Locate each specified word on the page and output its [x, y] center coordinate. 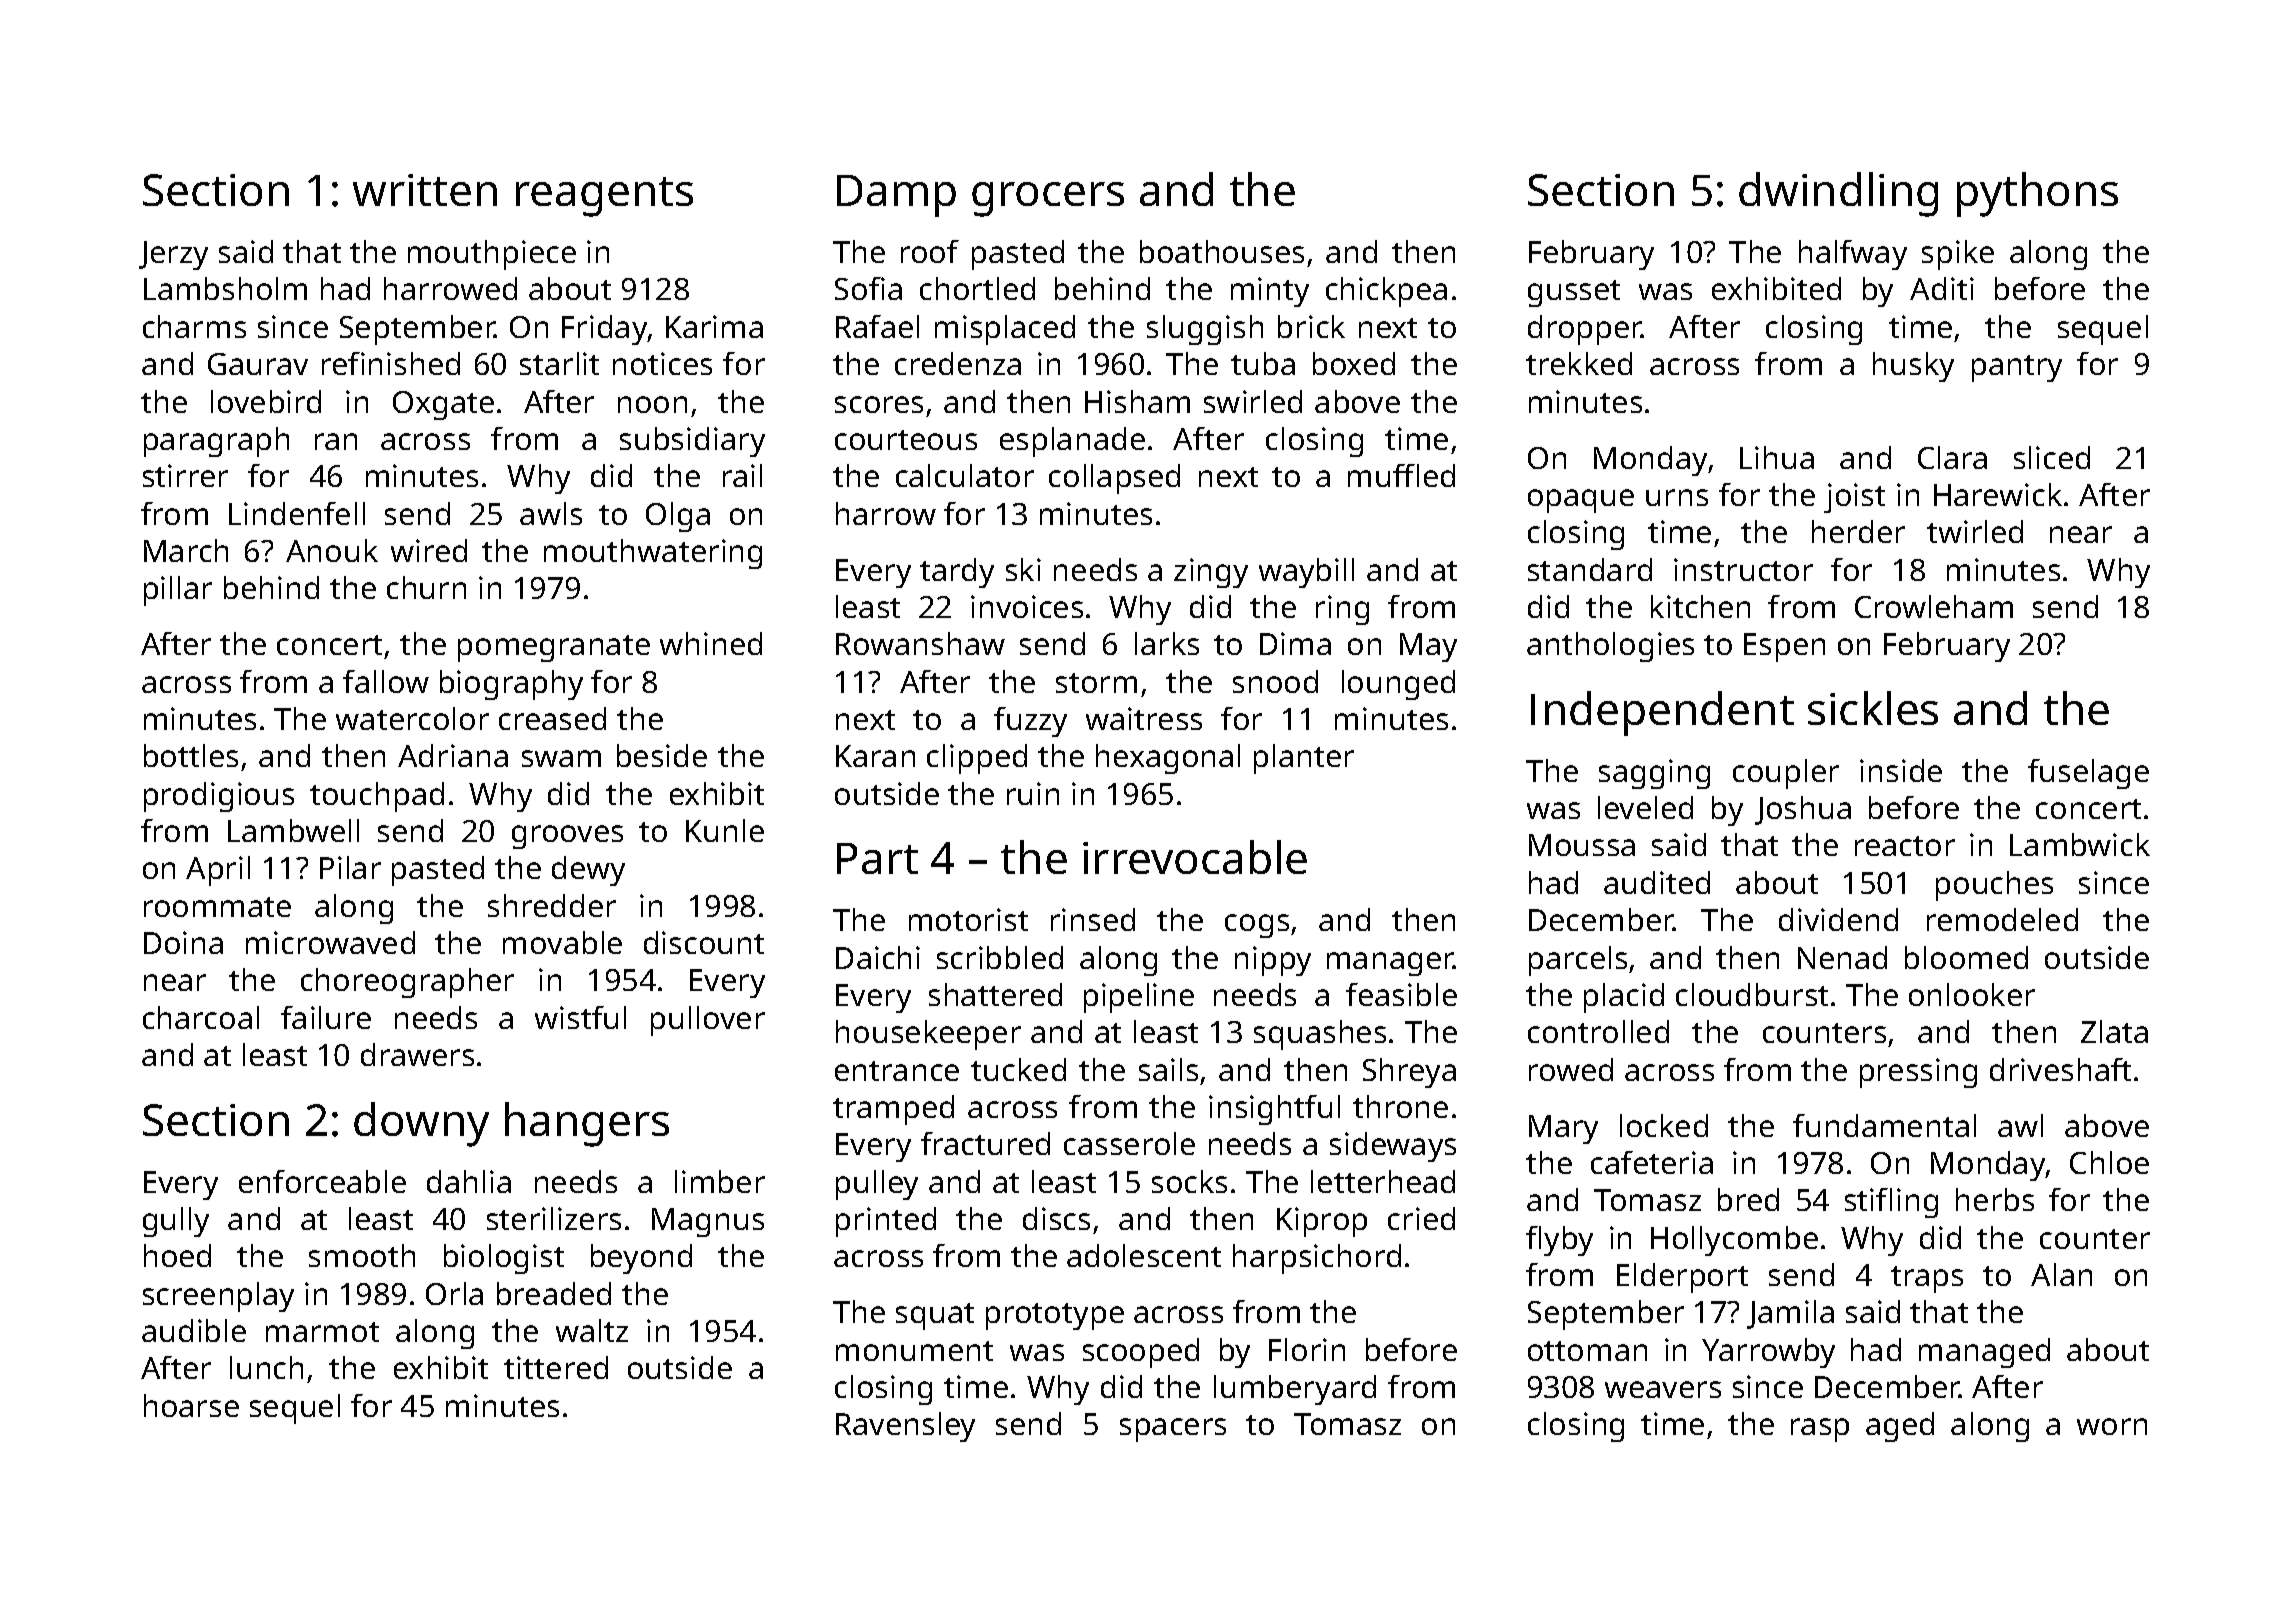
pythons [2037, 194]
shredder [552, 905]
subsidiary [692, 442]
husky [1913, 367]
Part [877, 858]
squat [935, 1316]
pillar [178, 591]
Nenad [1842, 957]
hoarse [191, 1405]
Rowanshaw [920, 643]
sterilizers [554, 1218]
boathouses [1222, 251]
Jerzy [173, 255]
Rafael [877, 326]
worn [2112, 1426]
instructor [1743, 569]
